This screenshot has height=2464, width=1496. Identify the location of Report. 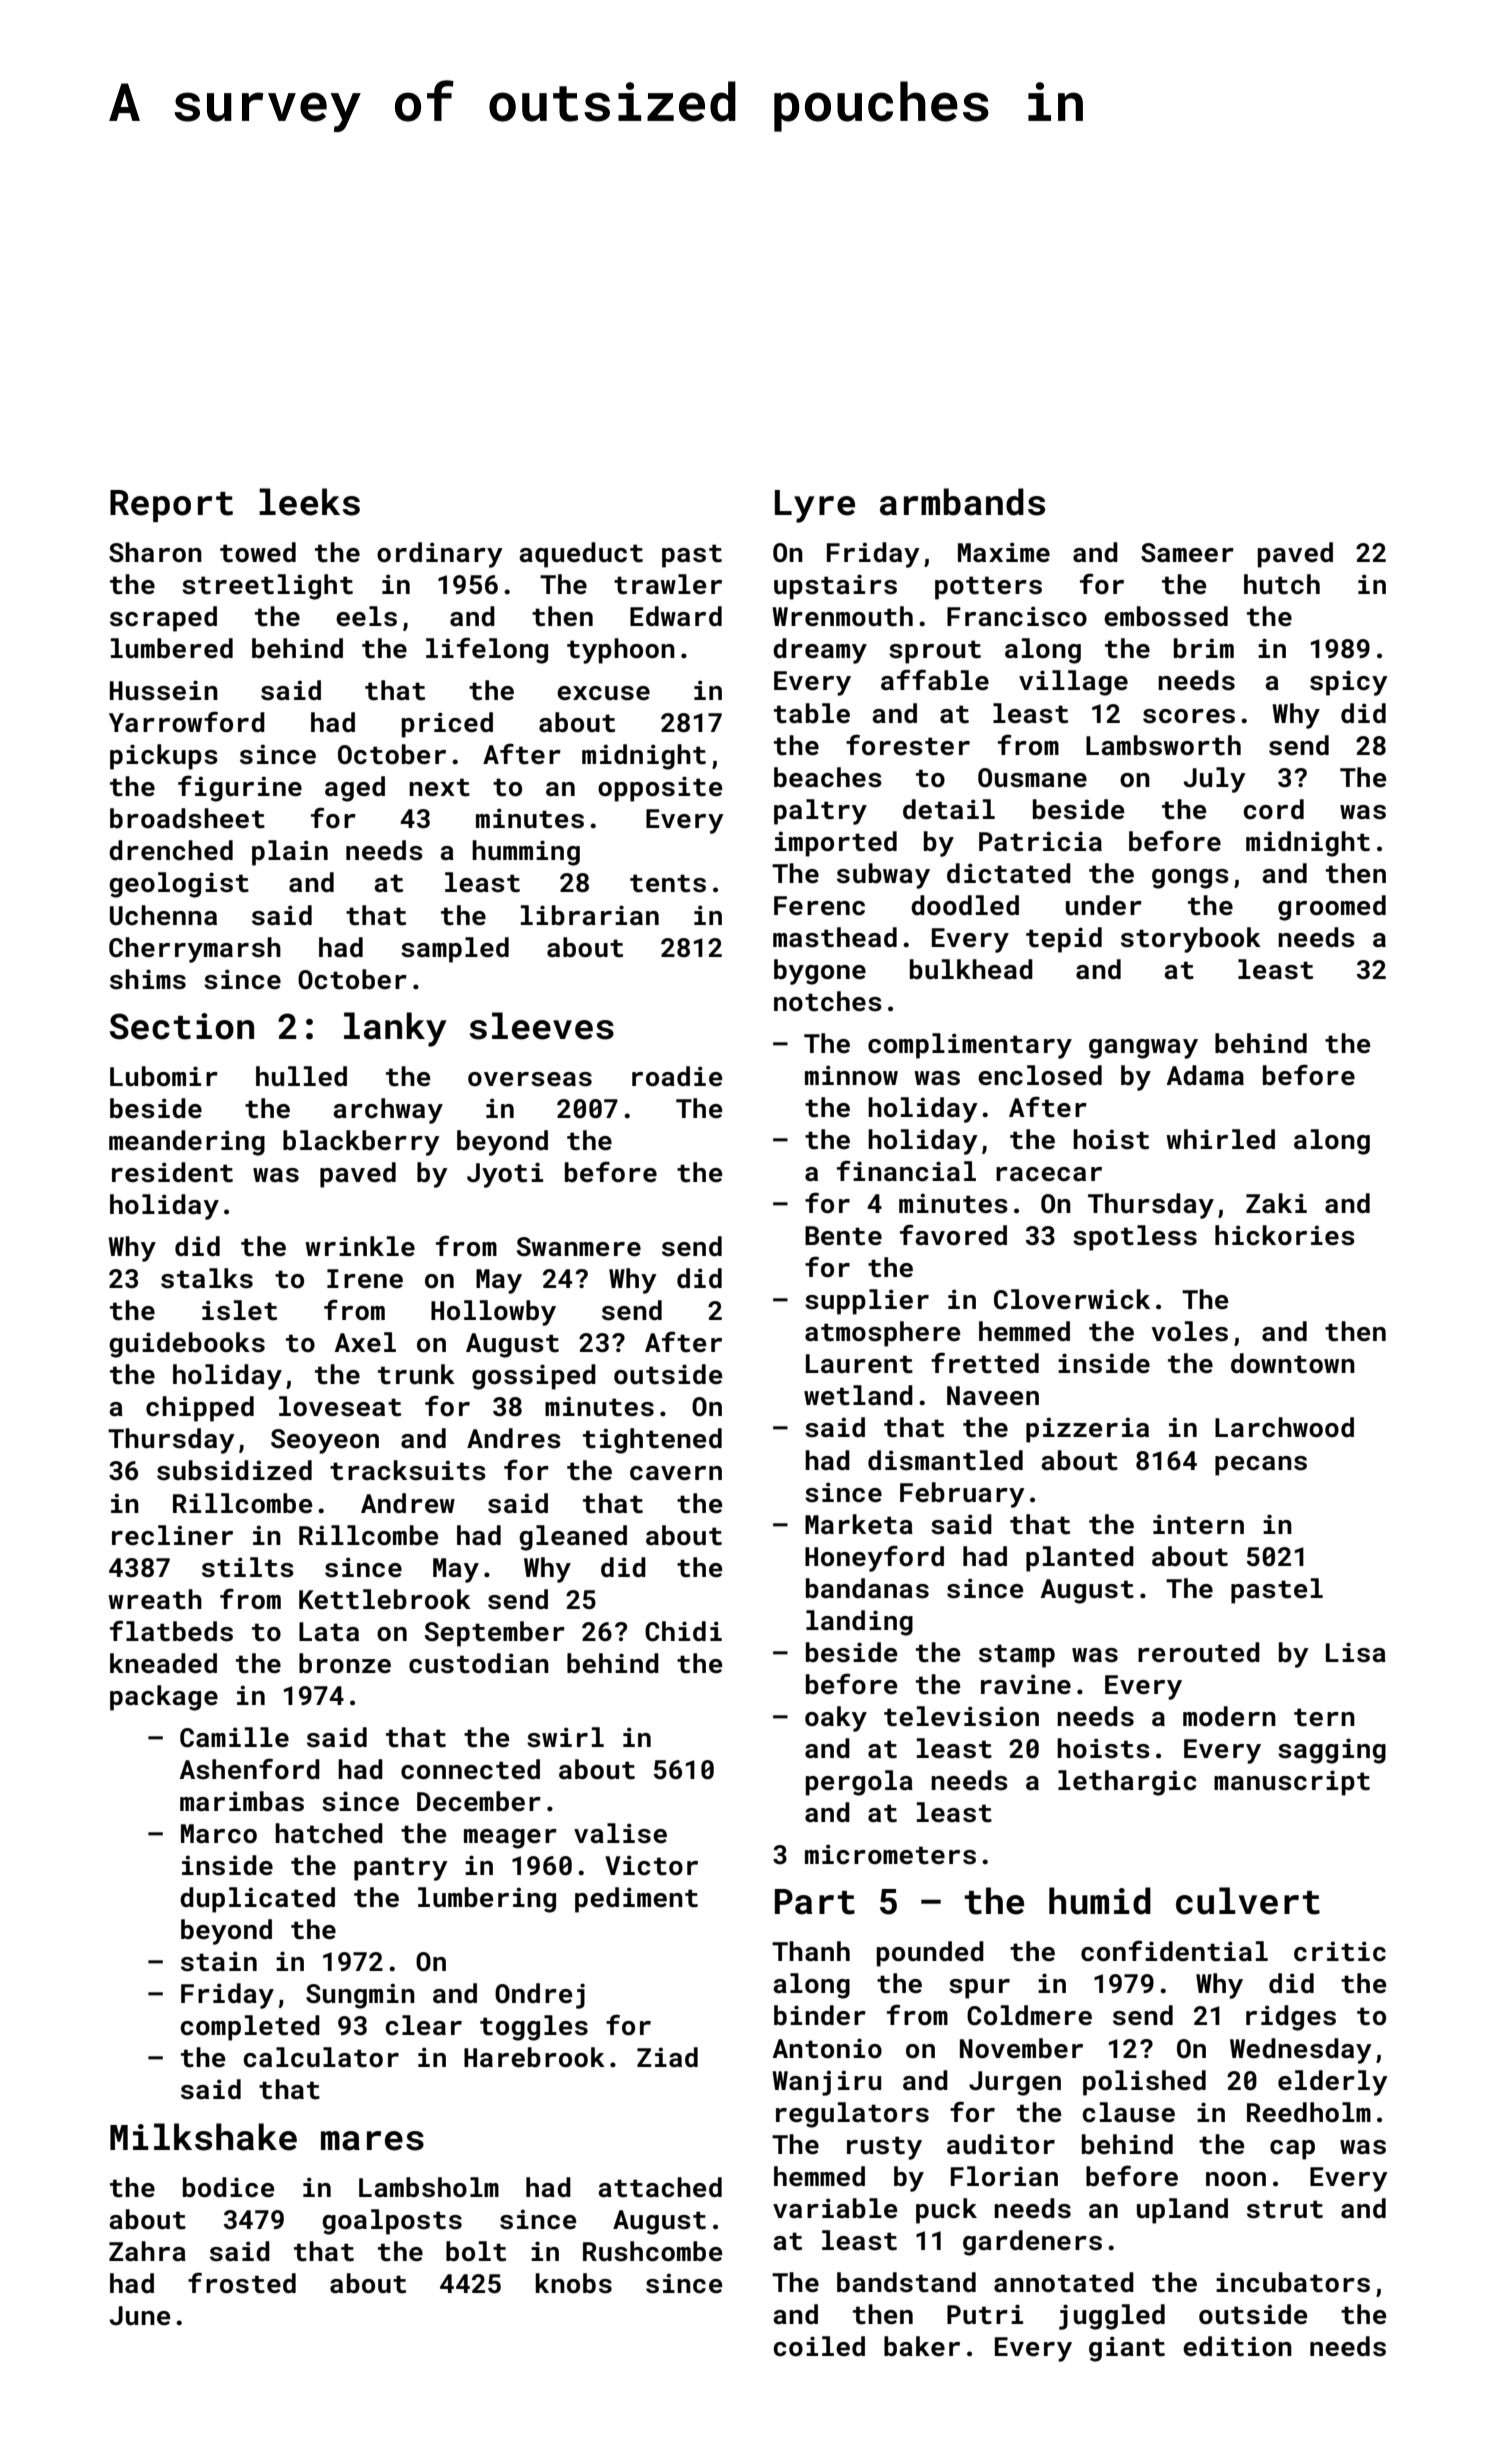
(171, 506).
